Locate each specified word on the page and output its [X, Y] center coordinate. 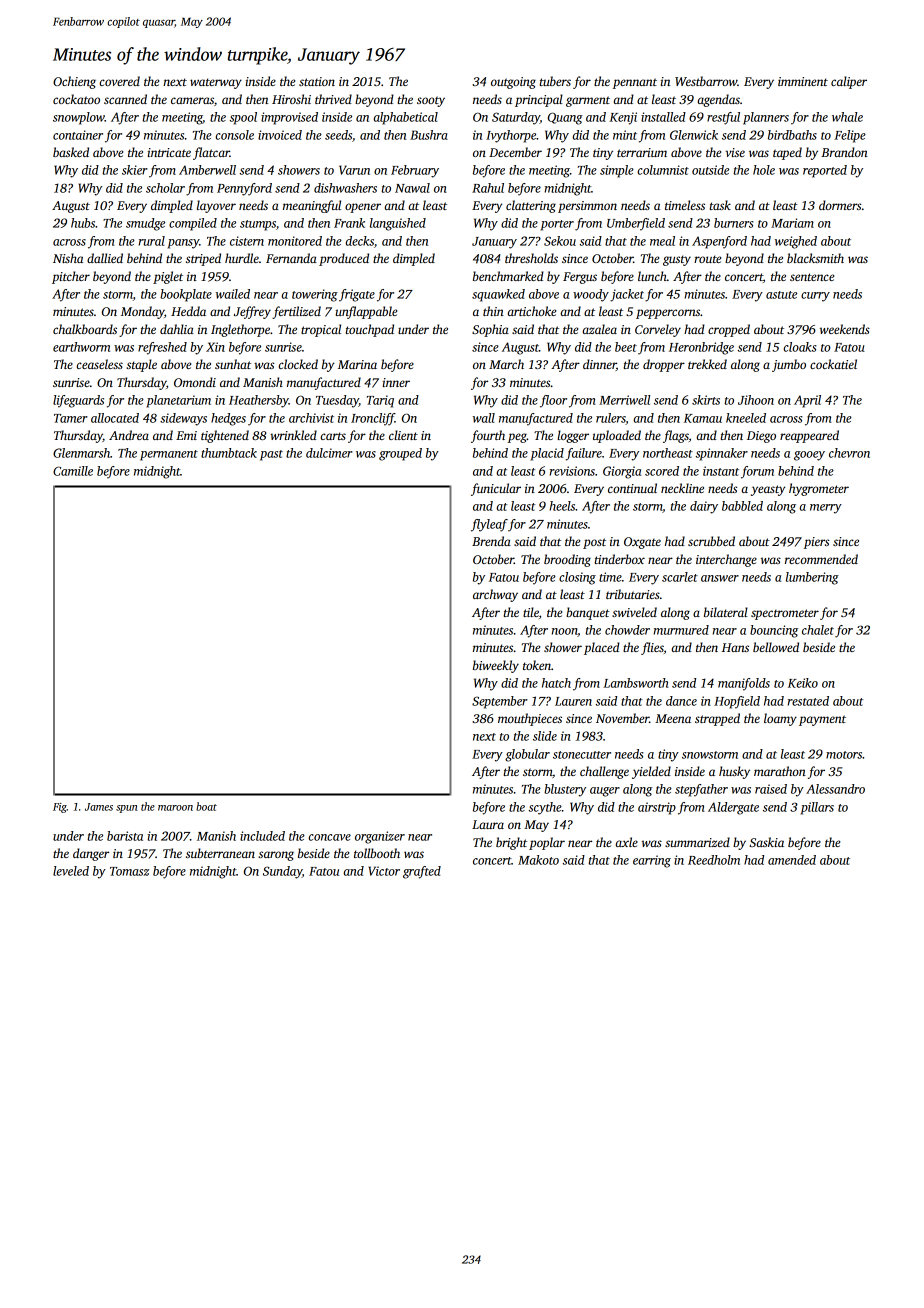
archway [495, 595]
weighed [796, 242]
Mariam [792, 223]
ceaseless [100, 364]
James [99, 807]
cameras [192, 100]
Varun [354, 170]
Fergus [580, 278]
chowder [627, 630]
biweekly [496, 666]
